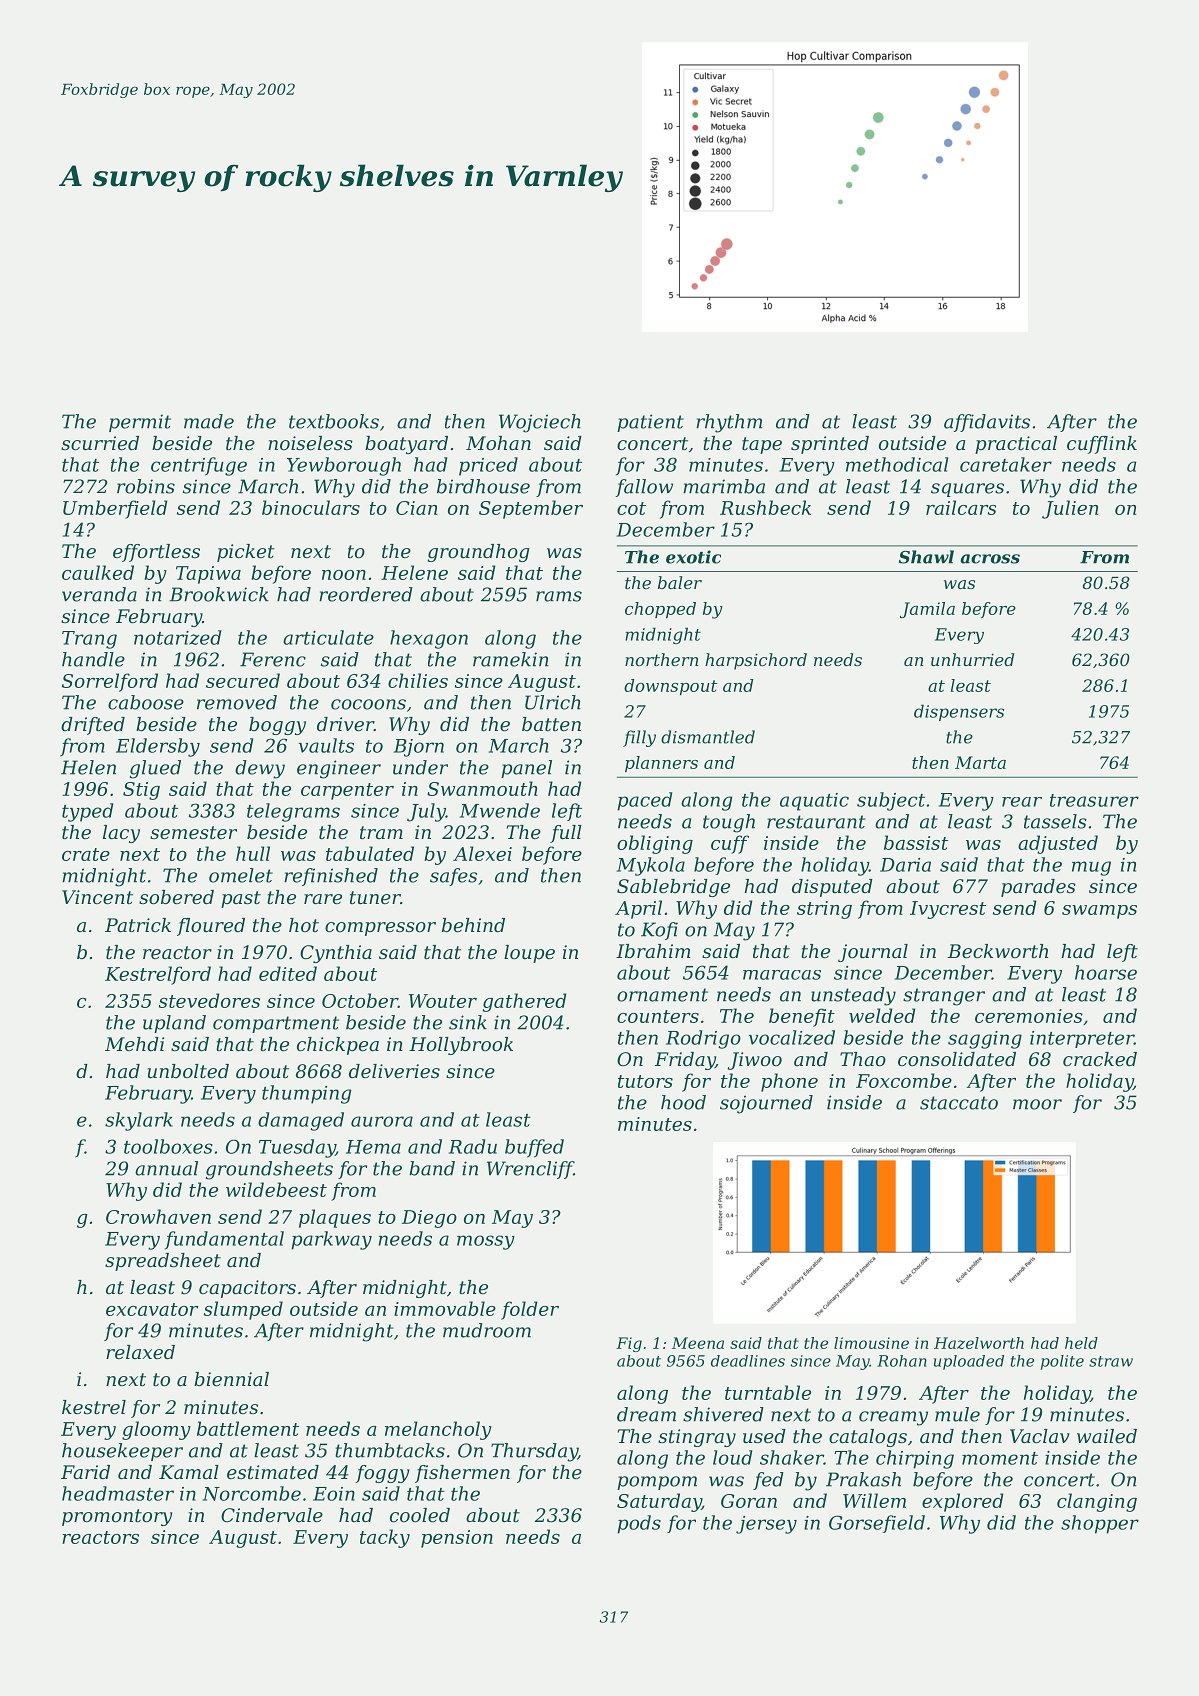 The width and height of the document is (1199, 1696). Describe the element at coordinates (117, 1517) in the document. I see `promontory` at that location.
